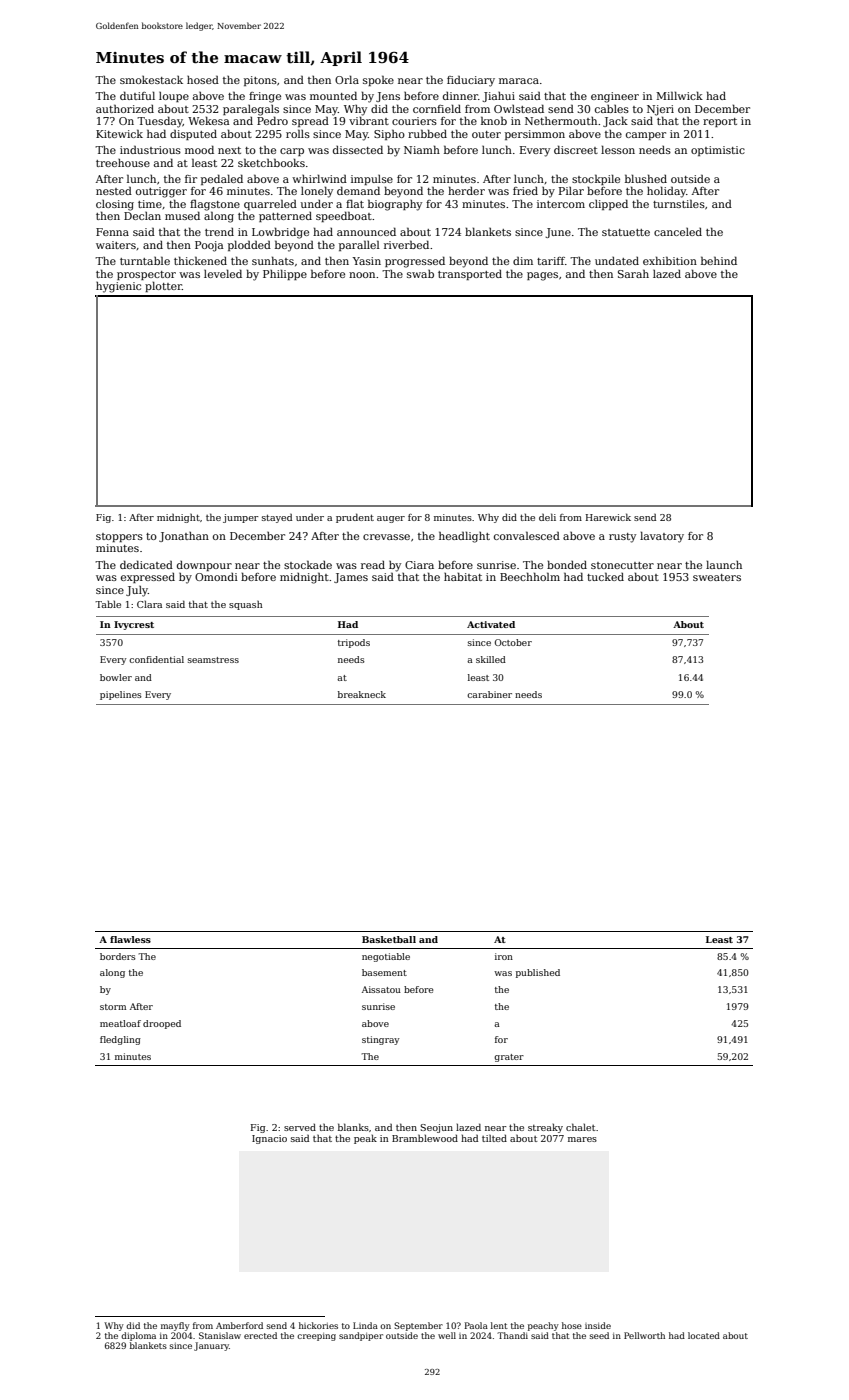 This screenshot has width=849, height=1400. I want to click on fledgling, so click(120, 1040).
